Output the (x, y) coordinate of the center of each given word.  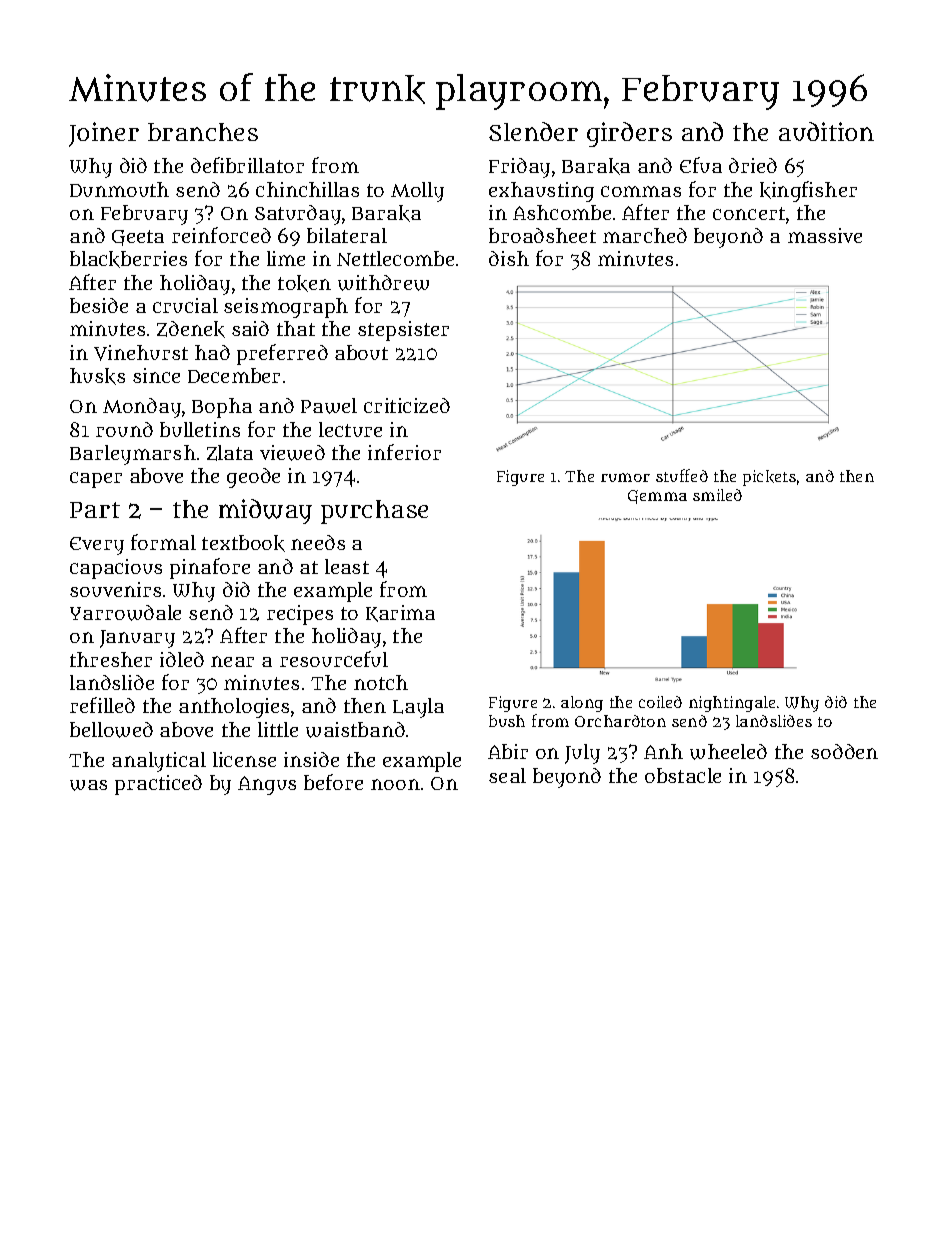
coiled (660, 702)
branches (203, 132)
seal (507, 775)
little (278, 729)
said (250, 328)
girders (629, 134)
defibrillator (247, 165)
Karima (400, 613)
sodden (844, 751)
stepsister (403, 331)
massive (825, 235)
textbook (243, 543)
